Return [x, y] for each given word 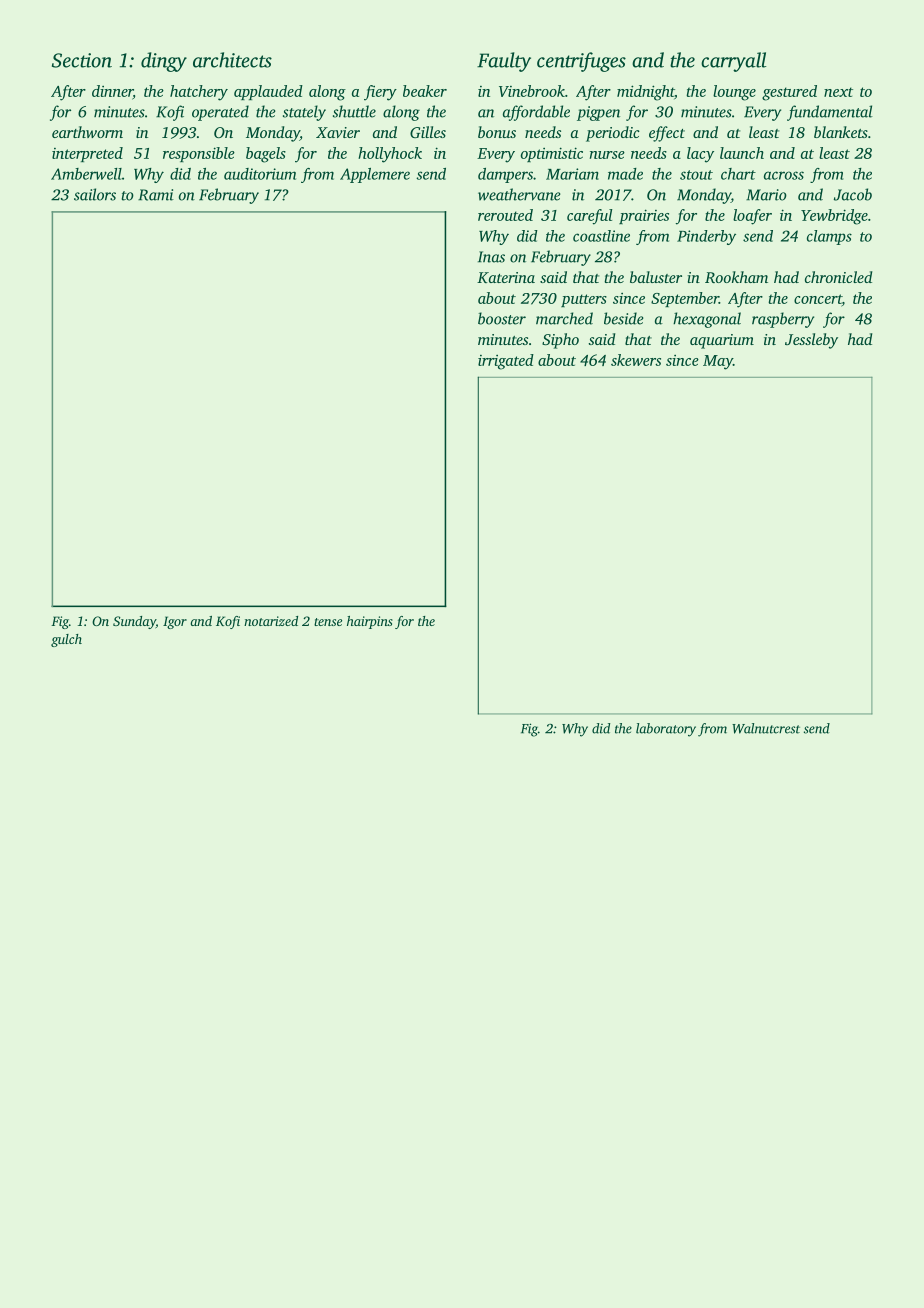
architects [232, 60]
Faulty [504, 62]
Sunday [134, 622]
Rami [156, 195]
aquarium [722, 341]
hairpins [370, 622]
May [718, 362]
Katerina [506, 277]
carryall [733, 62]
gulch [66, 640]
